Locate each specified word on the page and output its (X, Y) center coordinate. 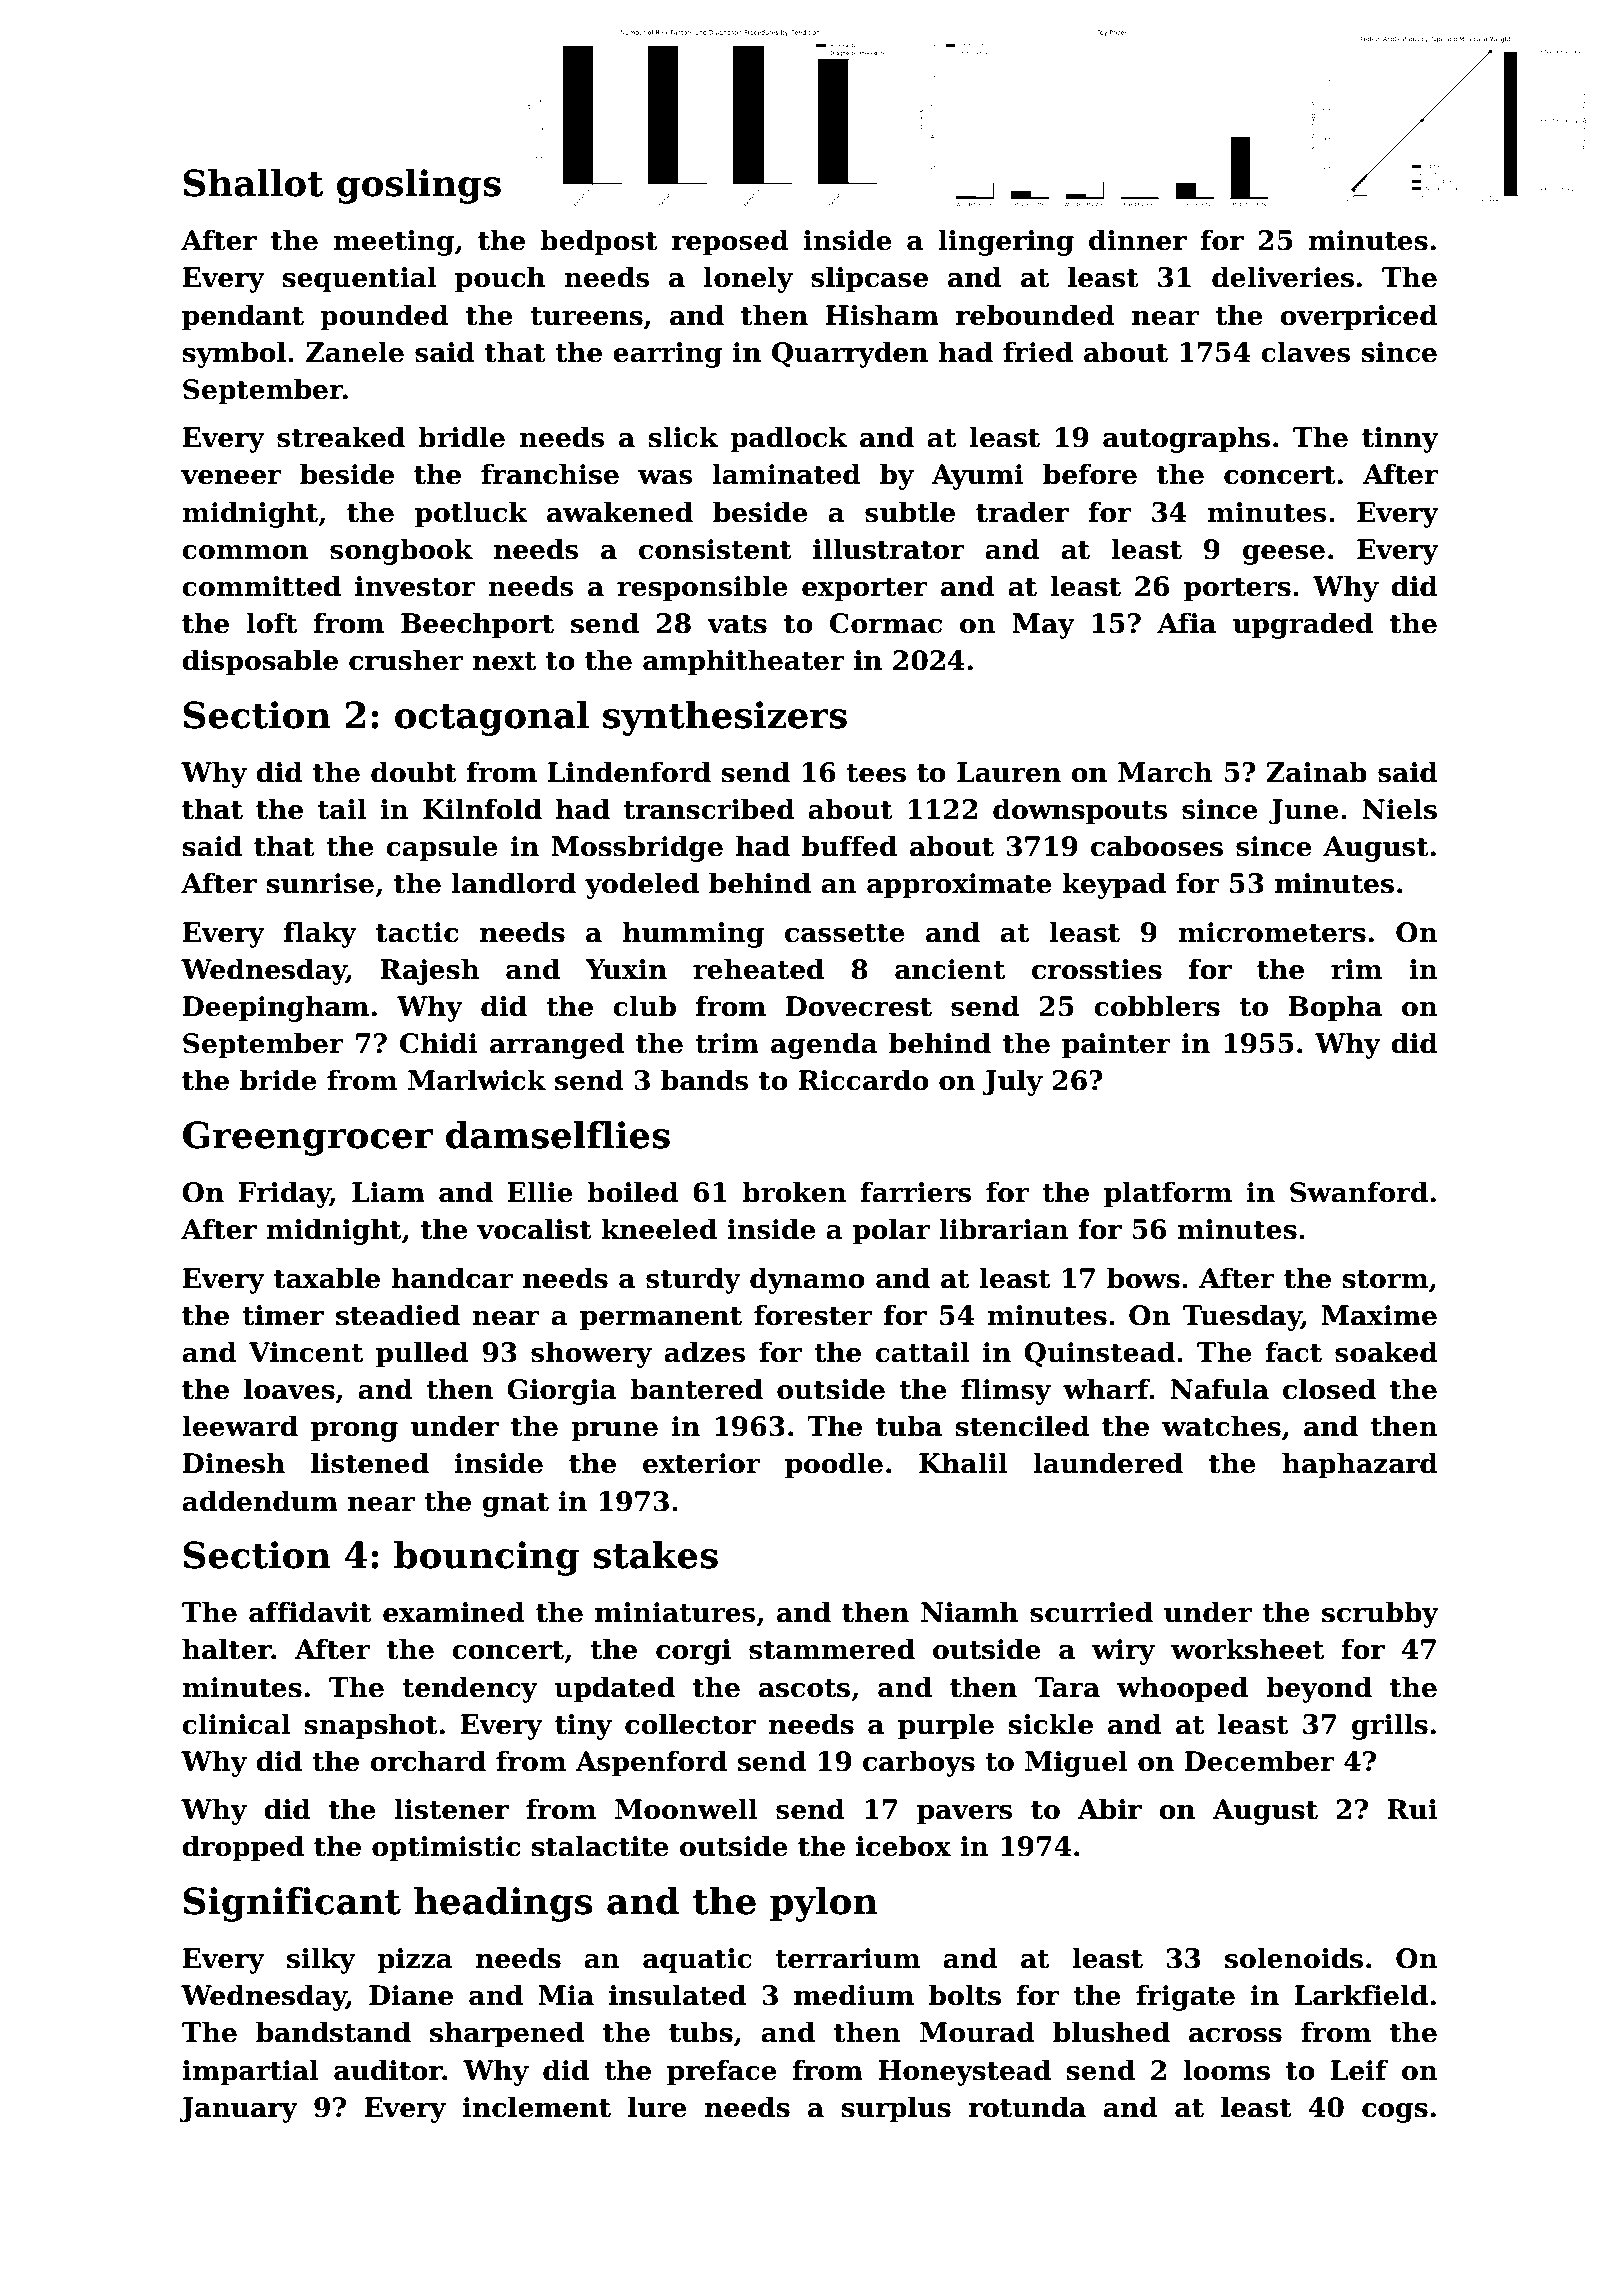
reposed (730, 242)
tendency (470, 1689)
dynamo (807, 1280)
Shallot (254, 182)
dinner (1138, 240)
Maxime (1379, 1315)
